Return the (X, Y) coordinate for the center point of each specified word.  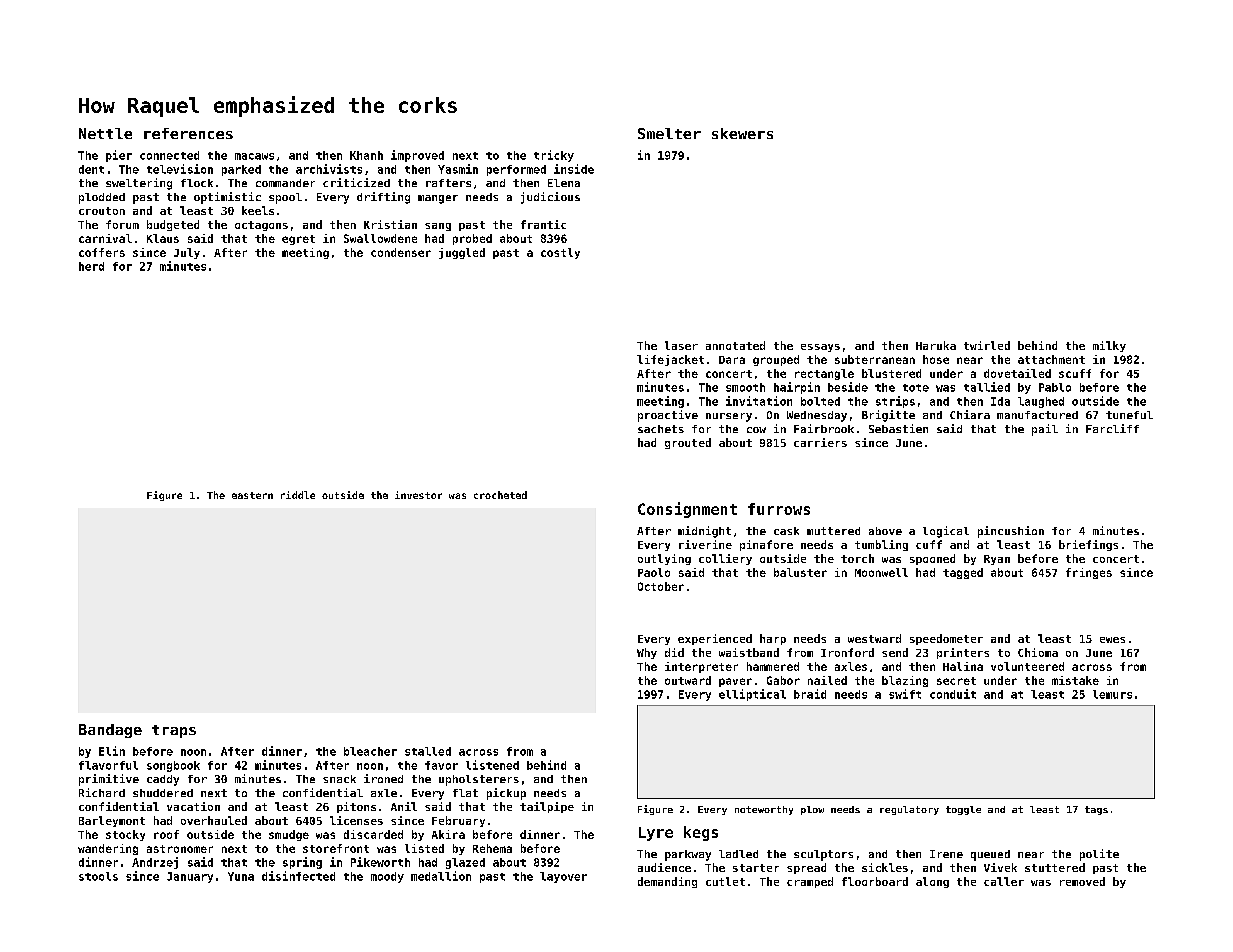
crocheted (500, 495)
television (180, 169)
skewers (742, 133)
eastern (252, 495)
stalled (428, 751)
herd (91, 266)
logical (946, 532)
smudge (289, 835)
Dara (732, 360)
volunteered (1027, 666)
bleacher (370, 751)
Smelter (669, 133)
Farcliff (1112, 428)
